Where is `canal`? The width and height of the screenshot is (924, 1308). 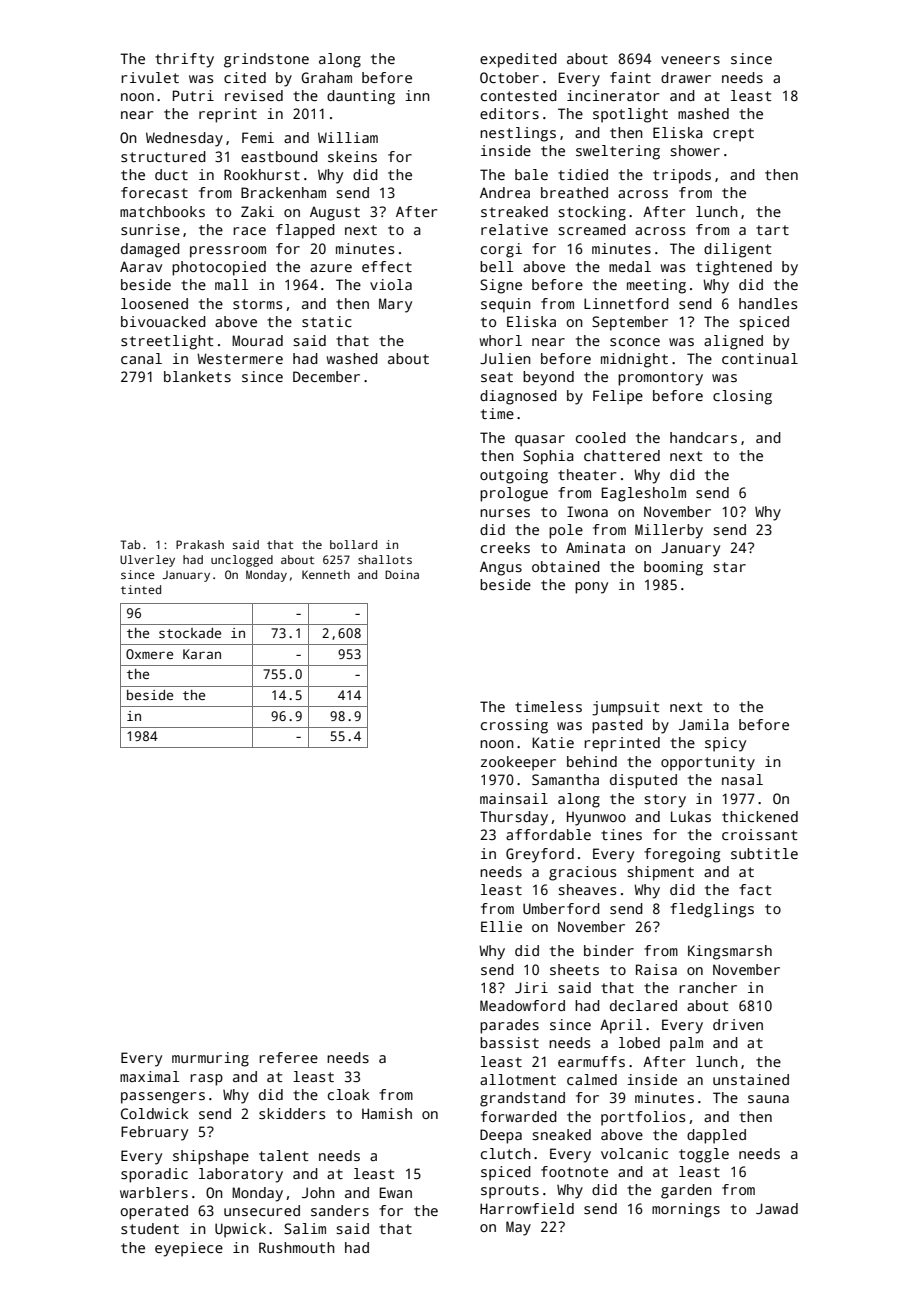 canal is located at coordinates (141, 358).
